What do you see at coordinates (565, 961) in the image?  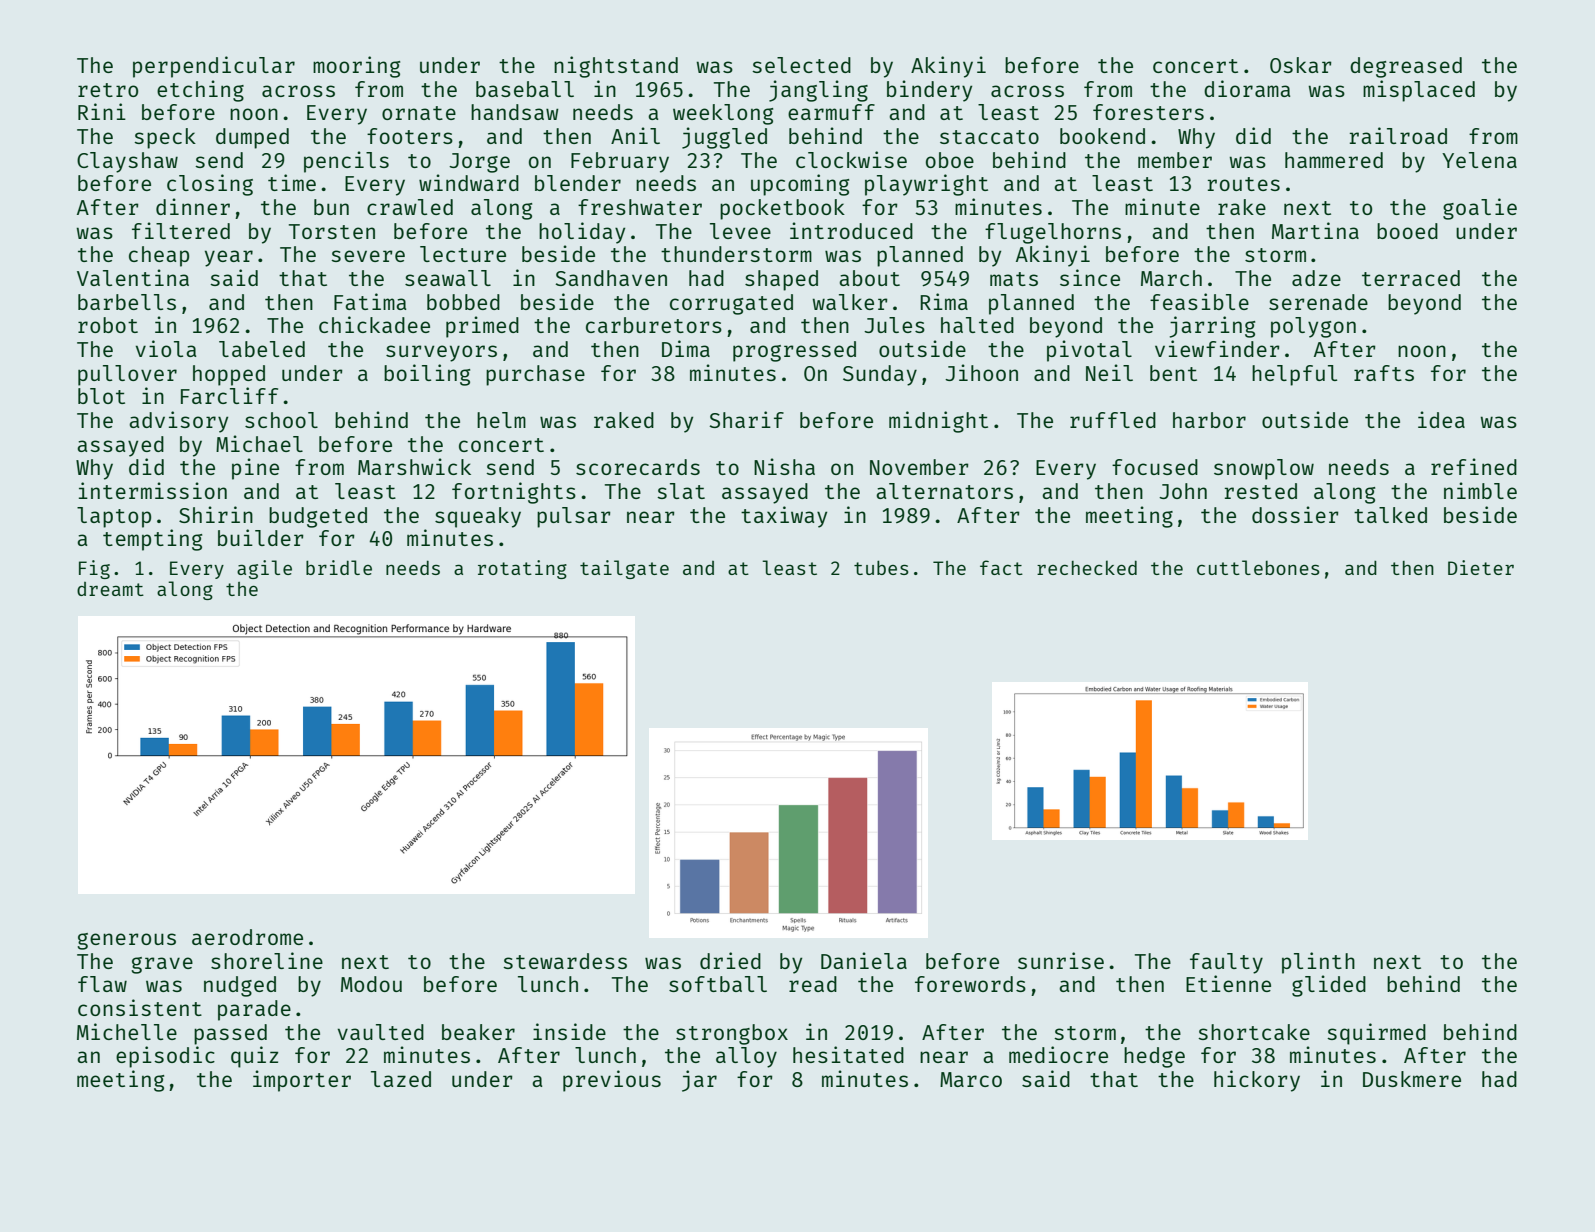 I see `stewardess` at bounding box center [565, 961].
